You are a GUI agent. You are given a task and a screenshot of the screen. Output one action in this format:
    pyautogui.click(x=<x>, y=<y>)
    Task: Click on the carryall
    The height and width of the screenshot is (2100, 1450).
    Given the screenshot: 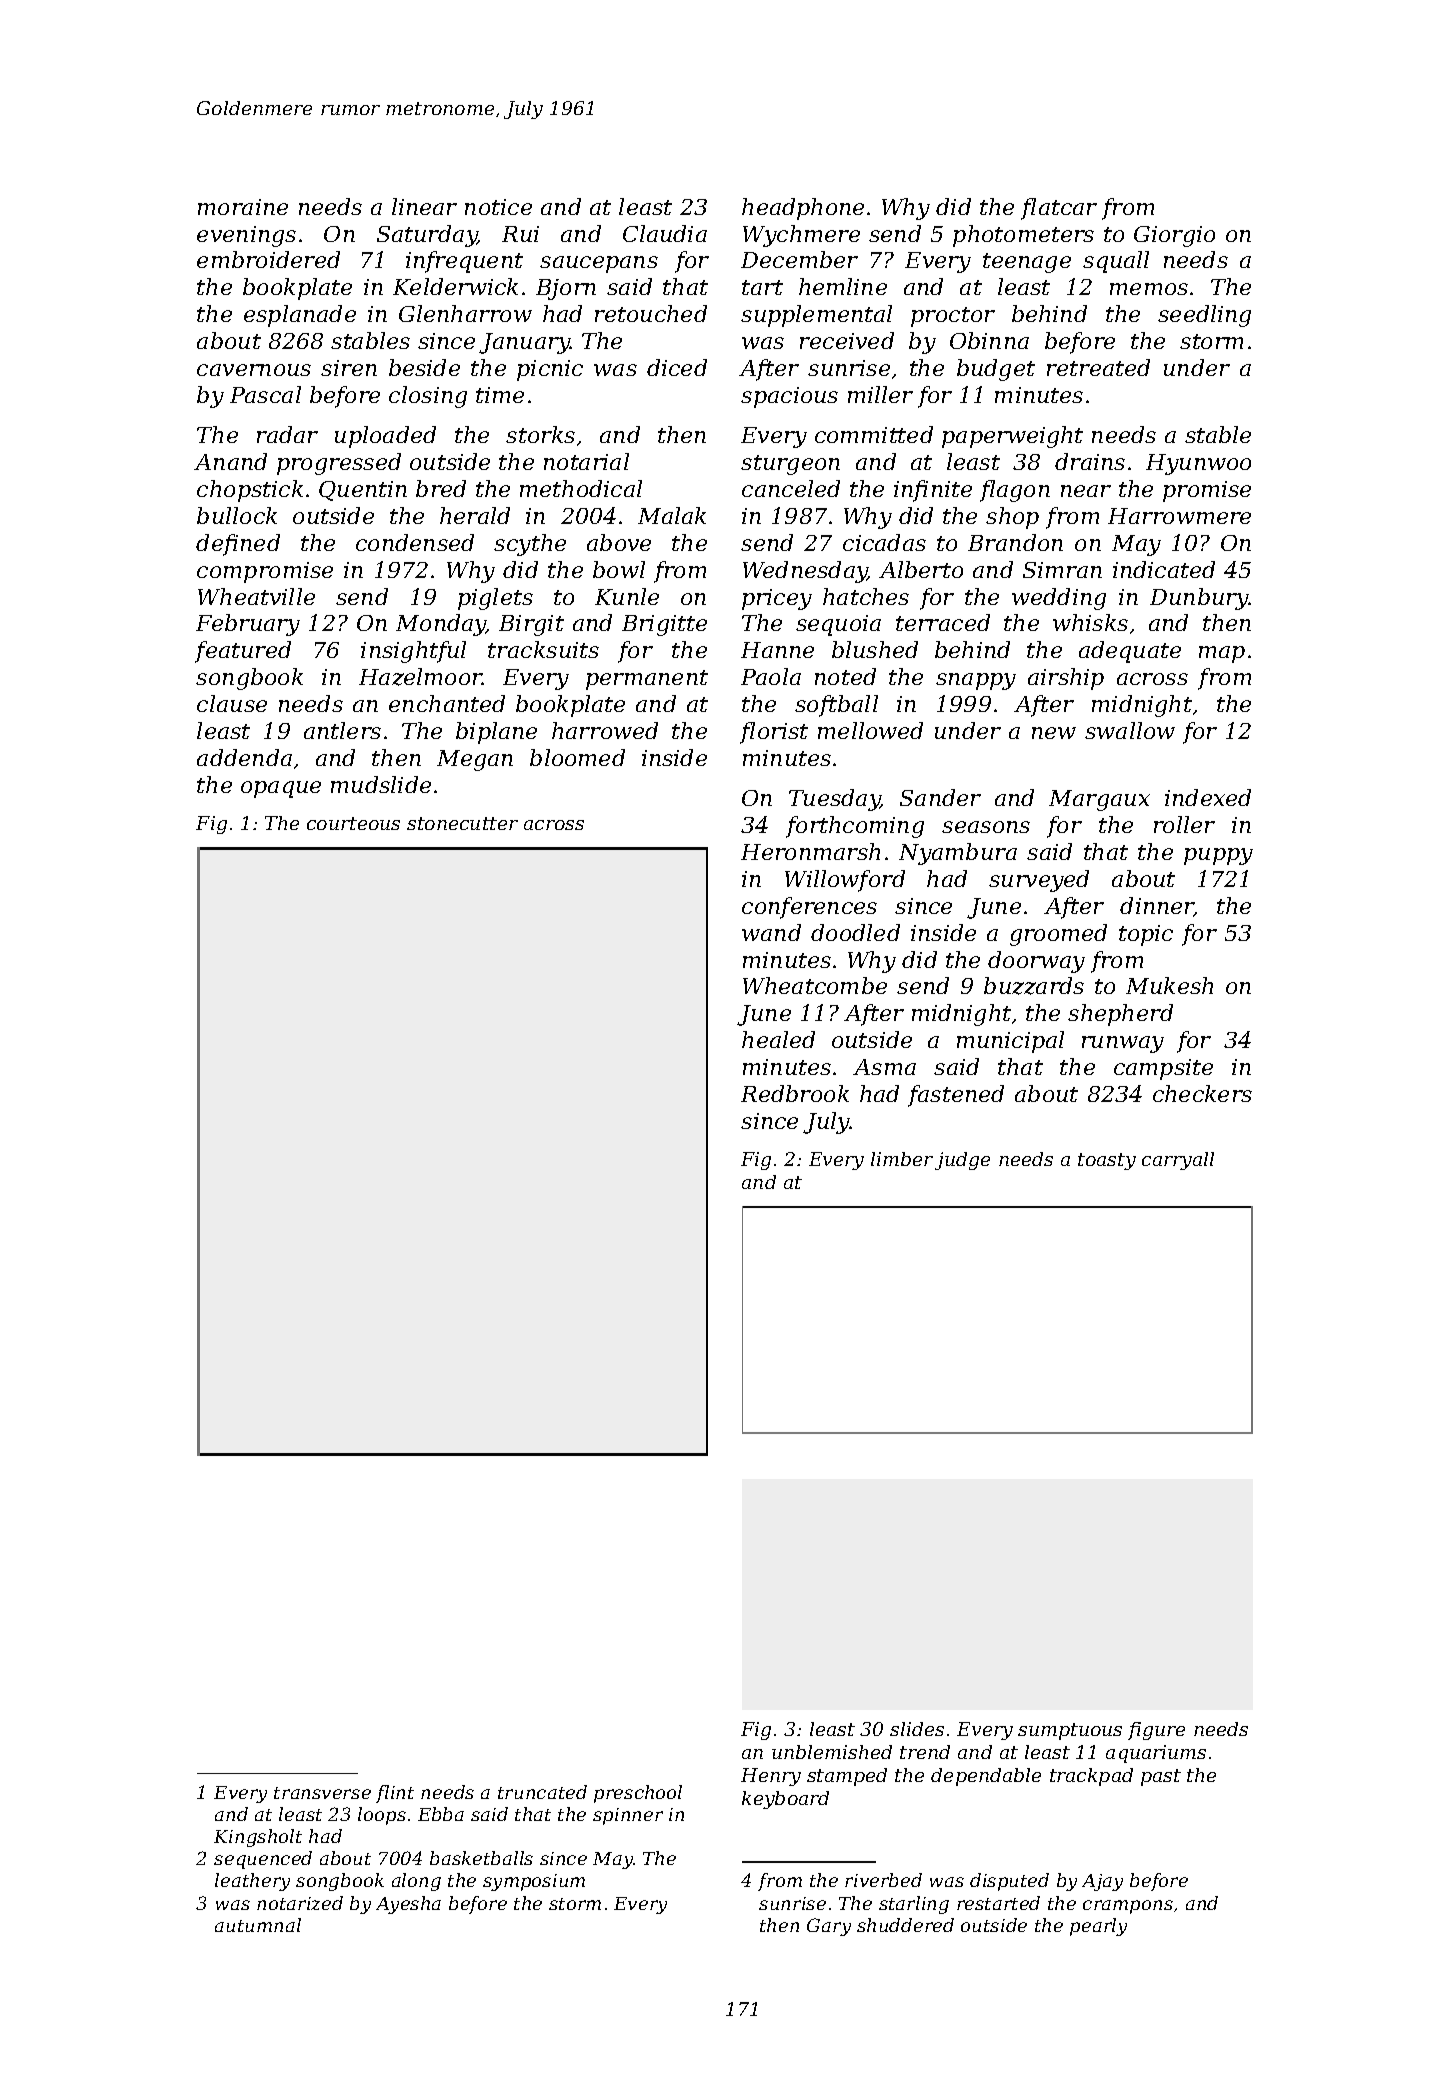 What is the action you would take?
    pyautogui.click(x=1178, y=1161)
